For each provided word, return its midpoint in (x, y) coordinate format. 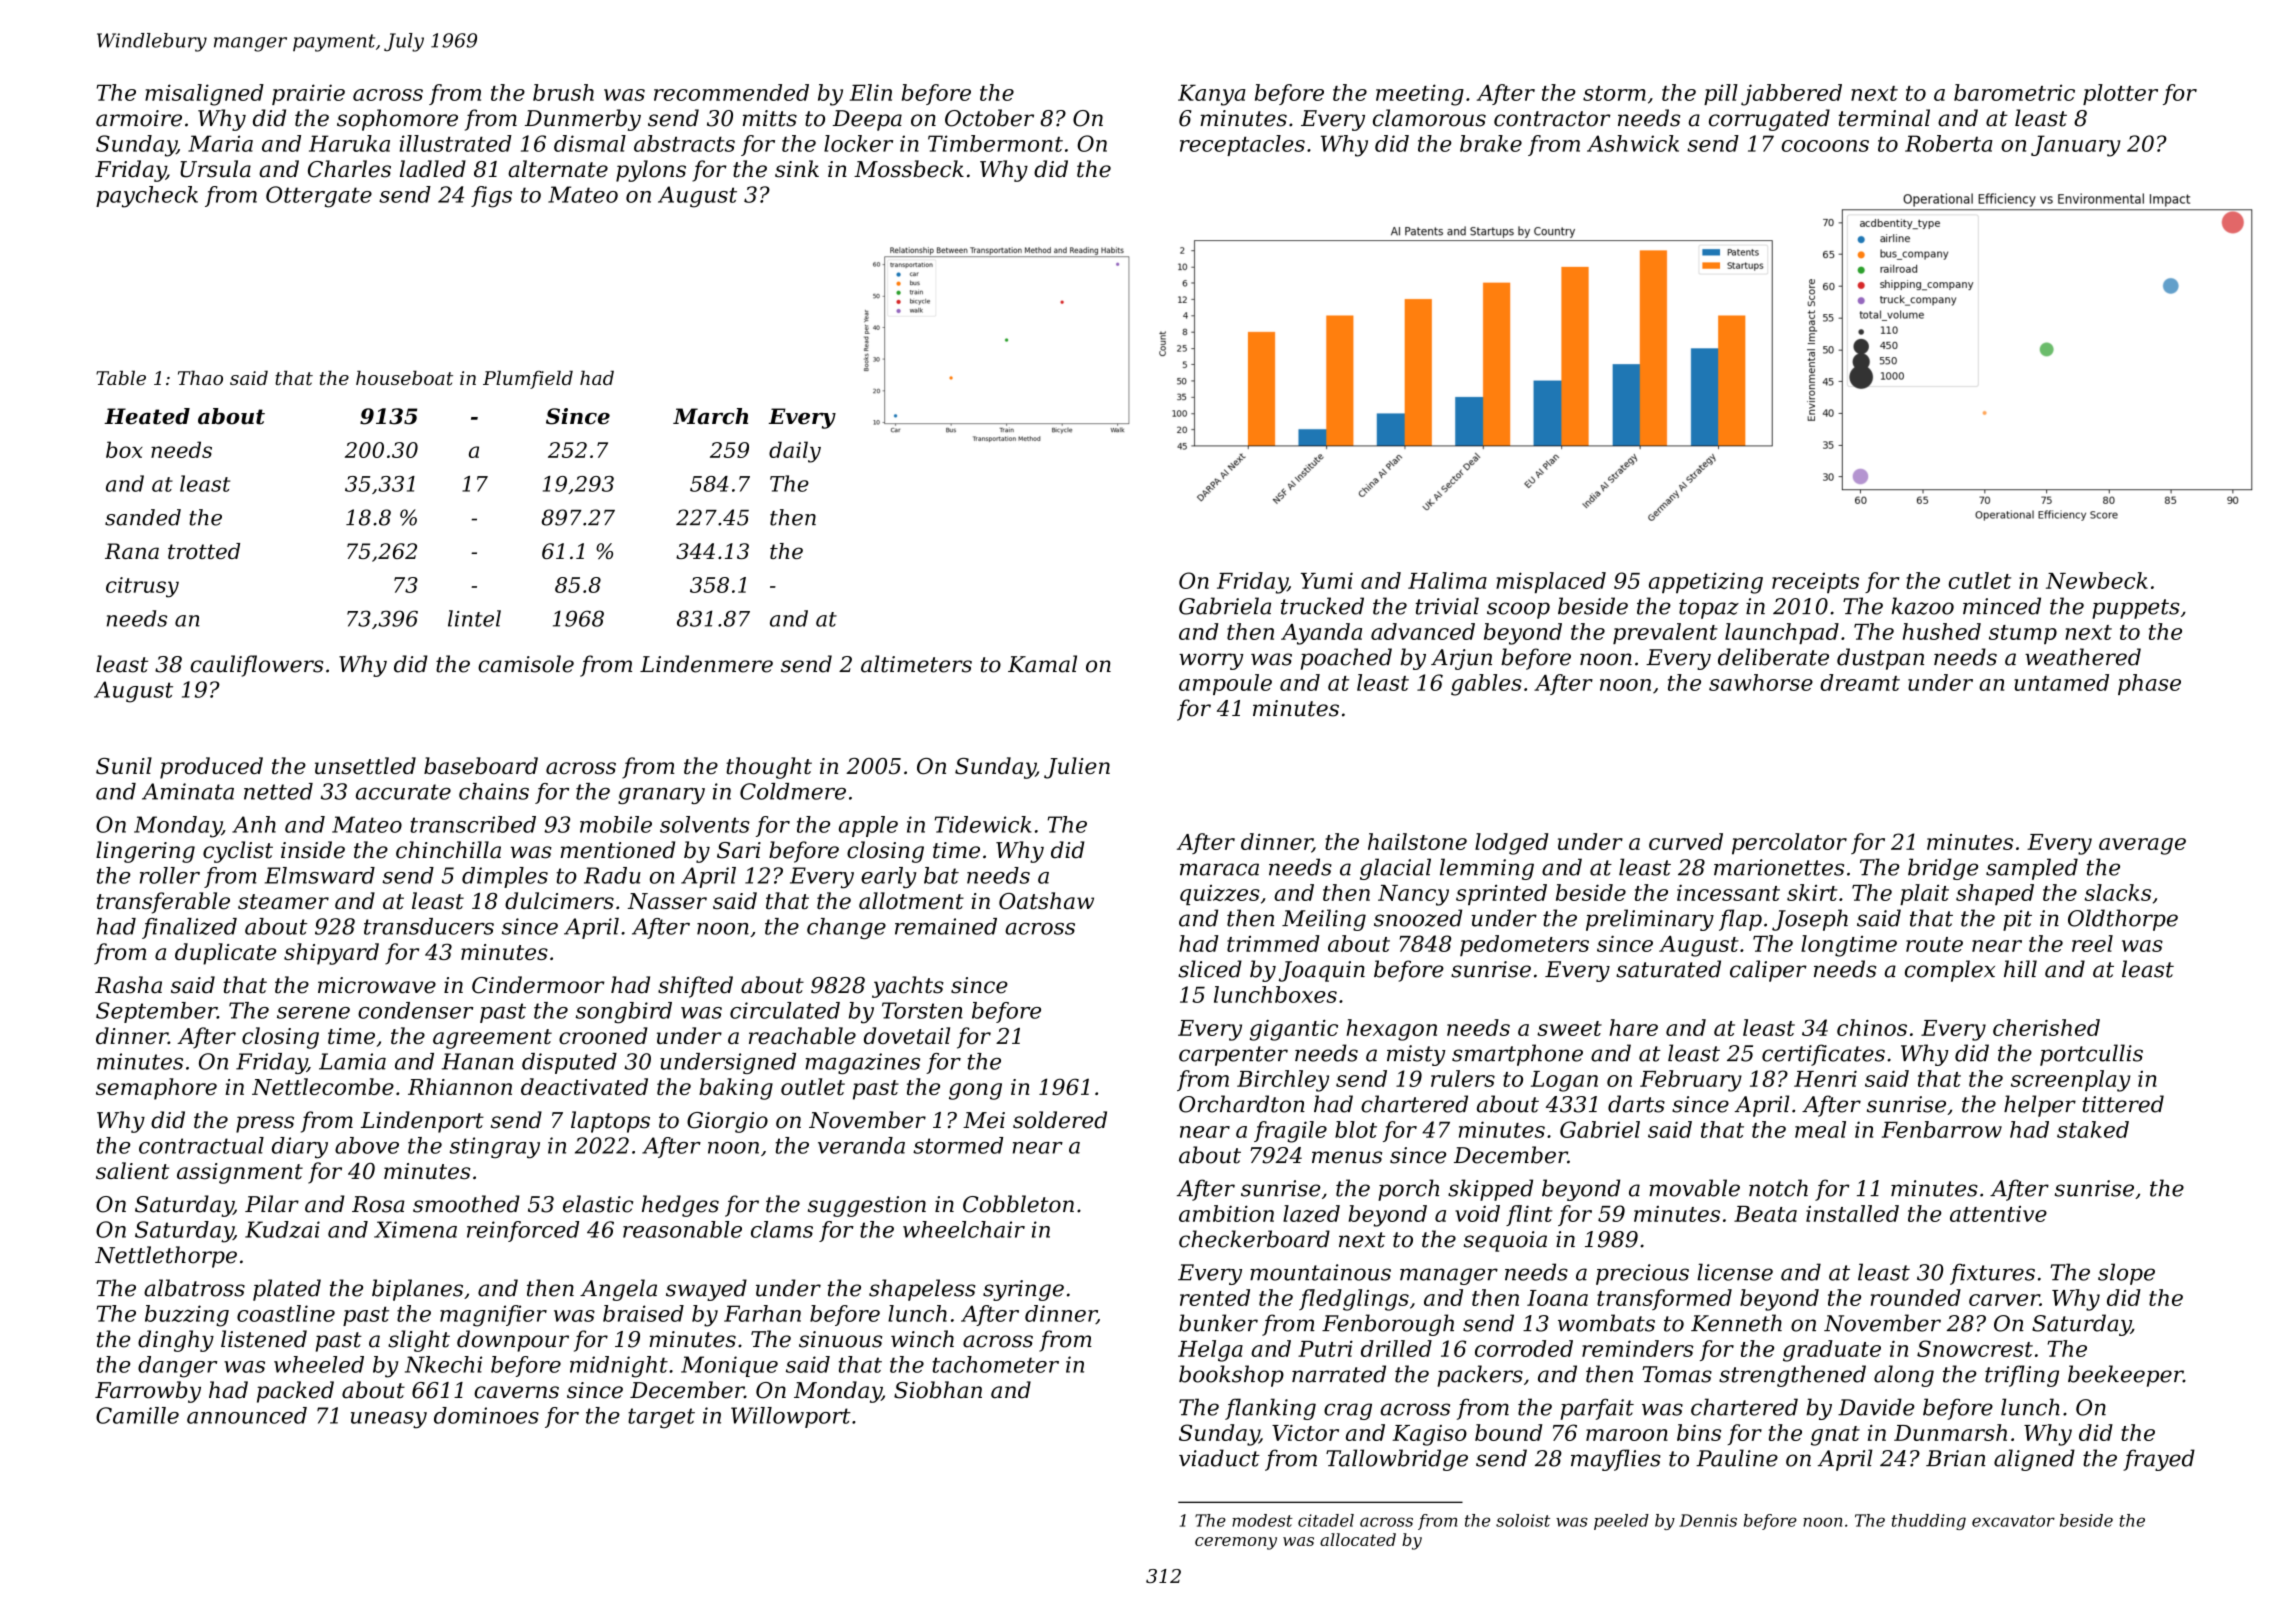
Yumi (1327, 580)
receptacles (1242, 145)
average (2142, 846)
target (661, 1418)
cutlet (1980, 580)
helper (2040, 1106)
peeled (1621, 1522)
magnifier (493, 1316)
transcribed (473, 824)
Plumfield (528, 379)
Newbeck (2097, 580)
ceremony (1236, 1543)
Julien (1077, 768)
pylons (651, 171)
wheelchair (964, 1229)
